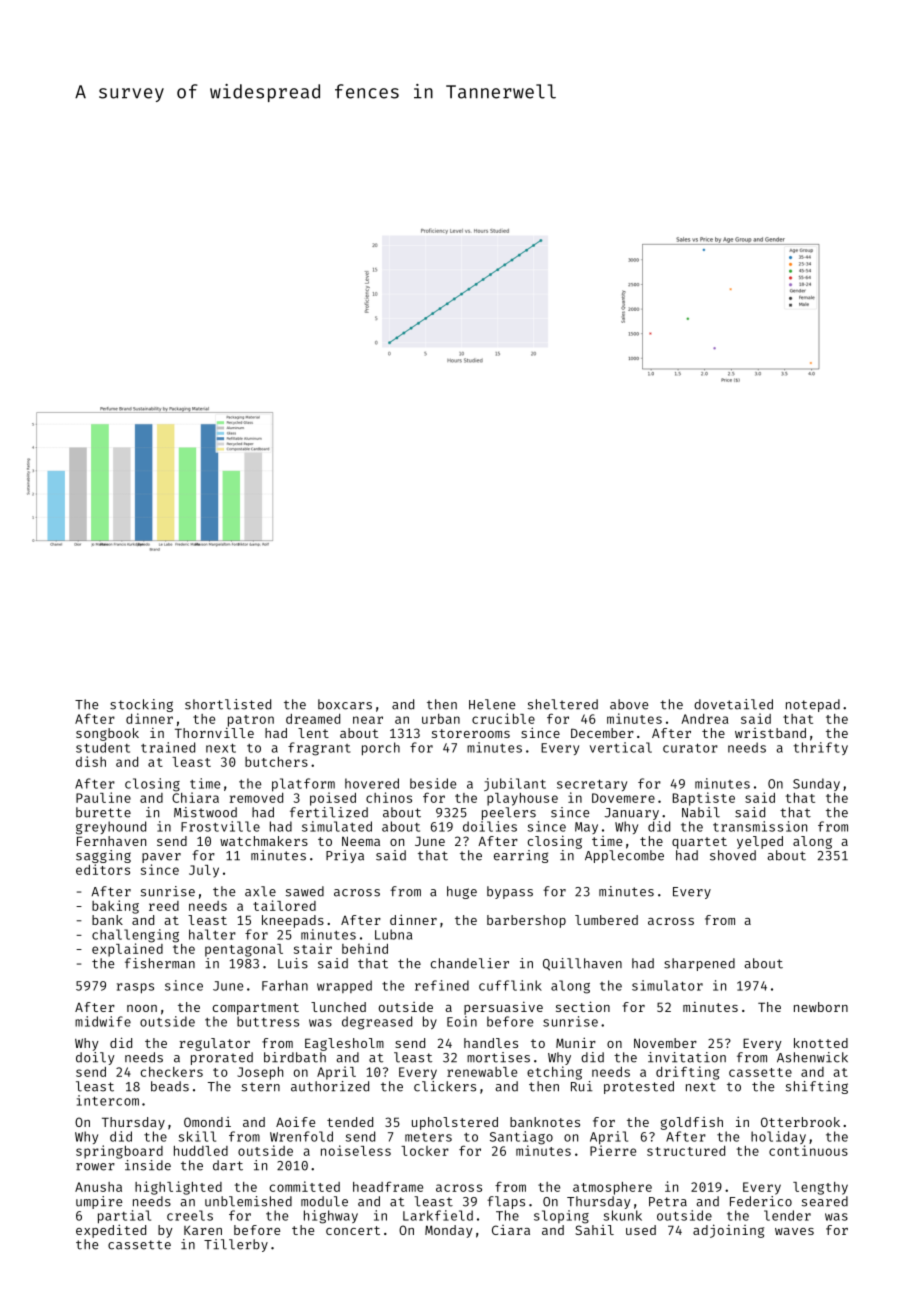 This image has height=1314, width=924. Describe the element at coordinates (699, 964) in the image. I see `sharpened` at that location.
